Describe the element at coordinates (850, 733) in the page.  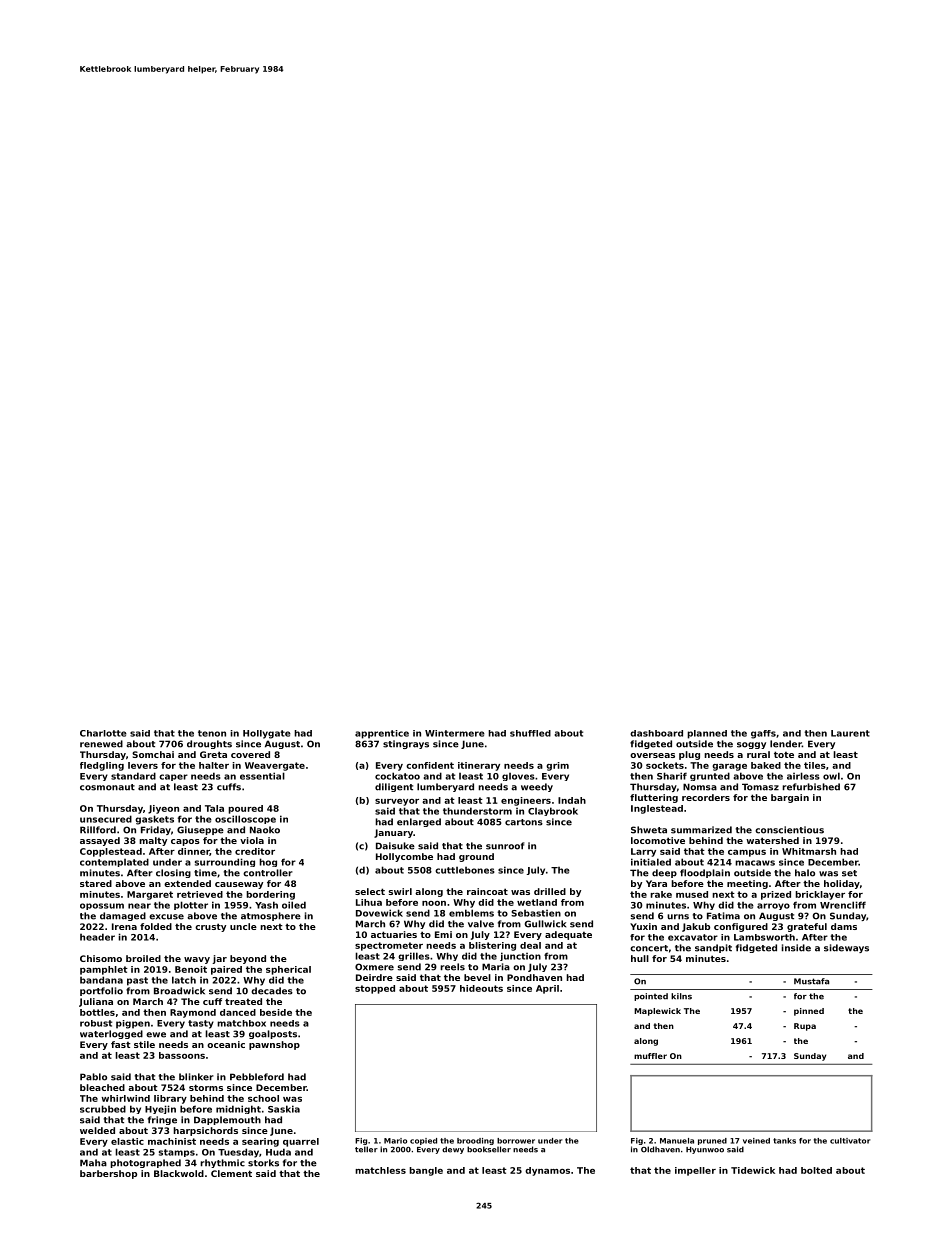
I see `Laurent` at that location.
